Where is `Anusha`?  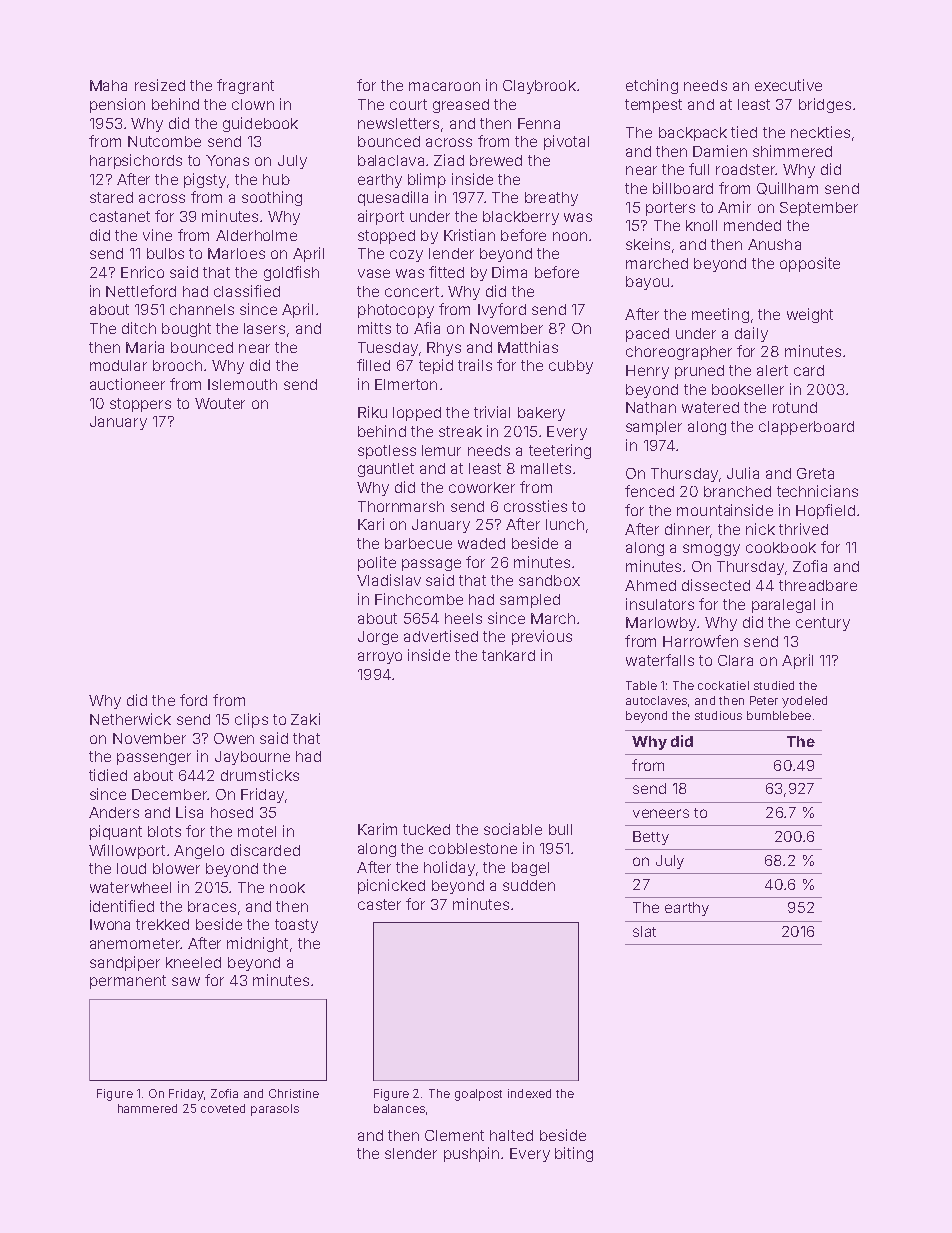
Anusha is located at coordinates (774, 244).
